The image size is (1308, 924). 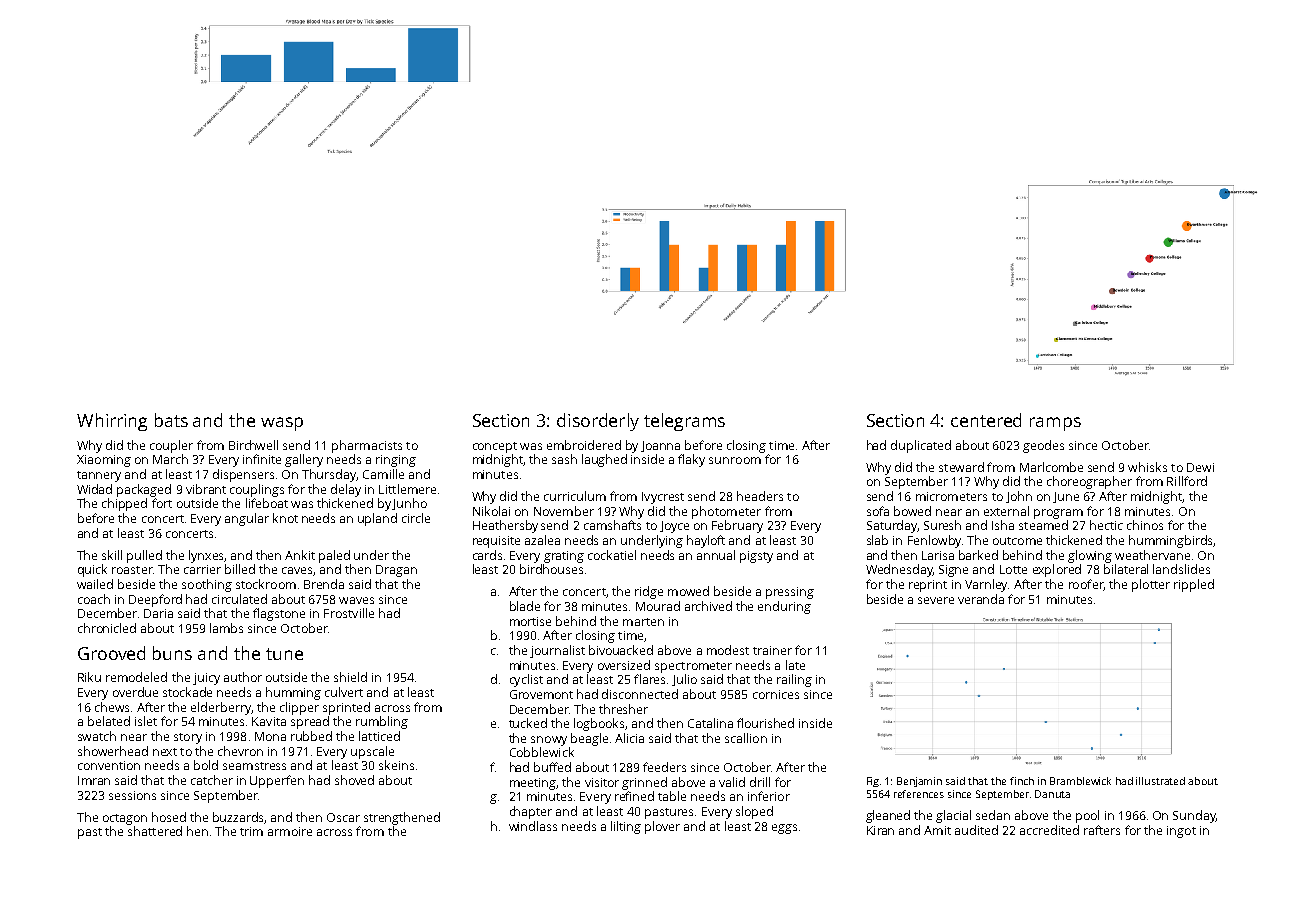 What do you see at coordinates (664, 767) in the image?
I see `feeders` at bounding box center [664, 767].
